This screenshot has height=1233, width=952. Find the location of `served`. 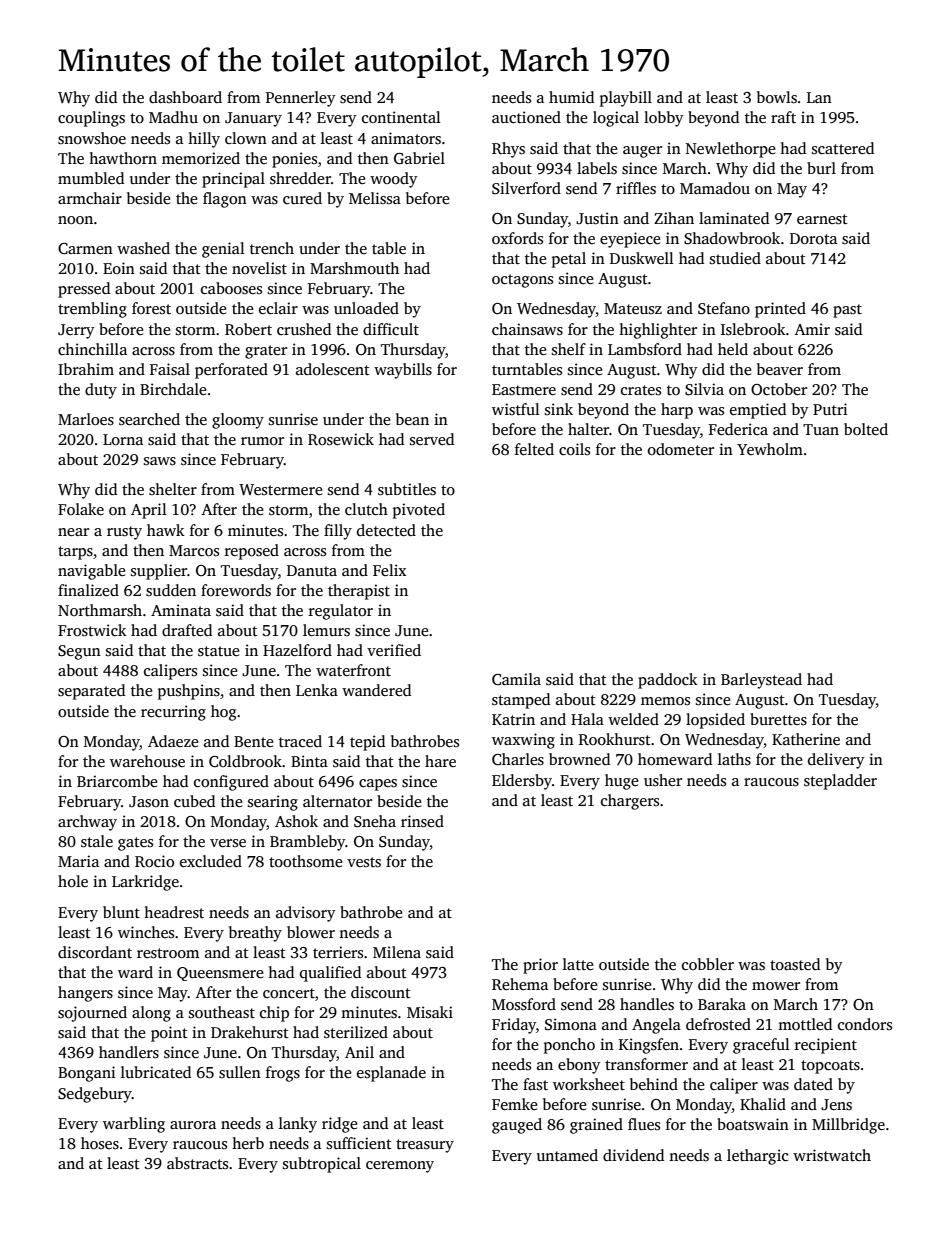

served is located at coordinates (432, 439).
